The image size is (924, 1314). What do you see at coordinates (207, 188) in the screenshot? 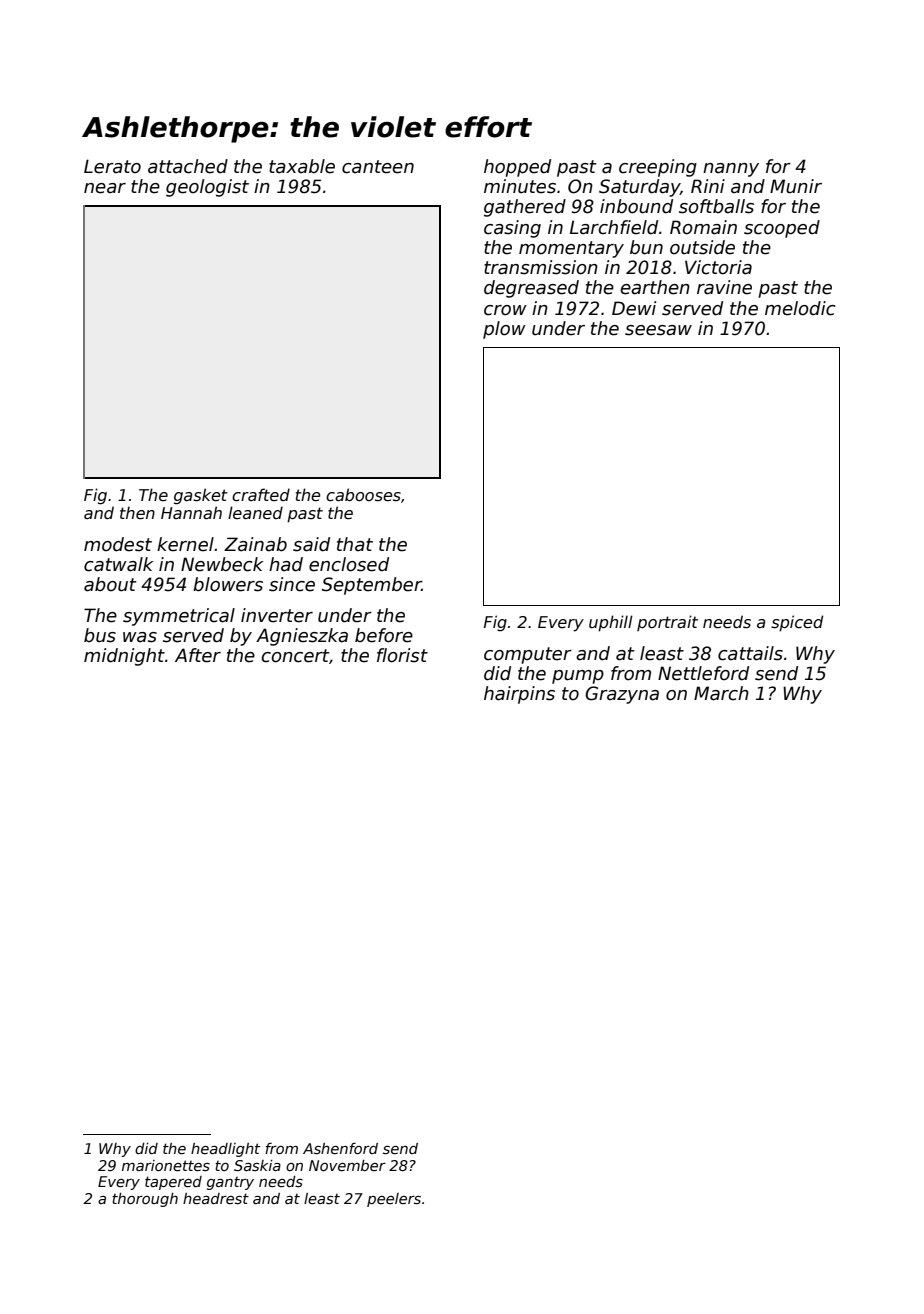
I see `geologist` at bounding box center [207, 188].
